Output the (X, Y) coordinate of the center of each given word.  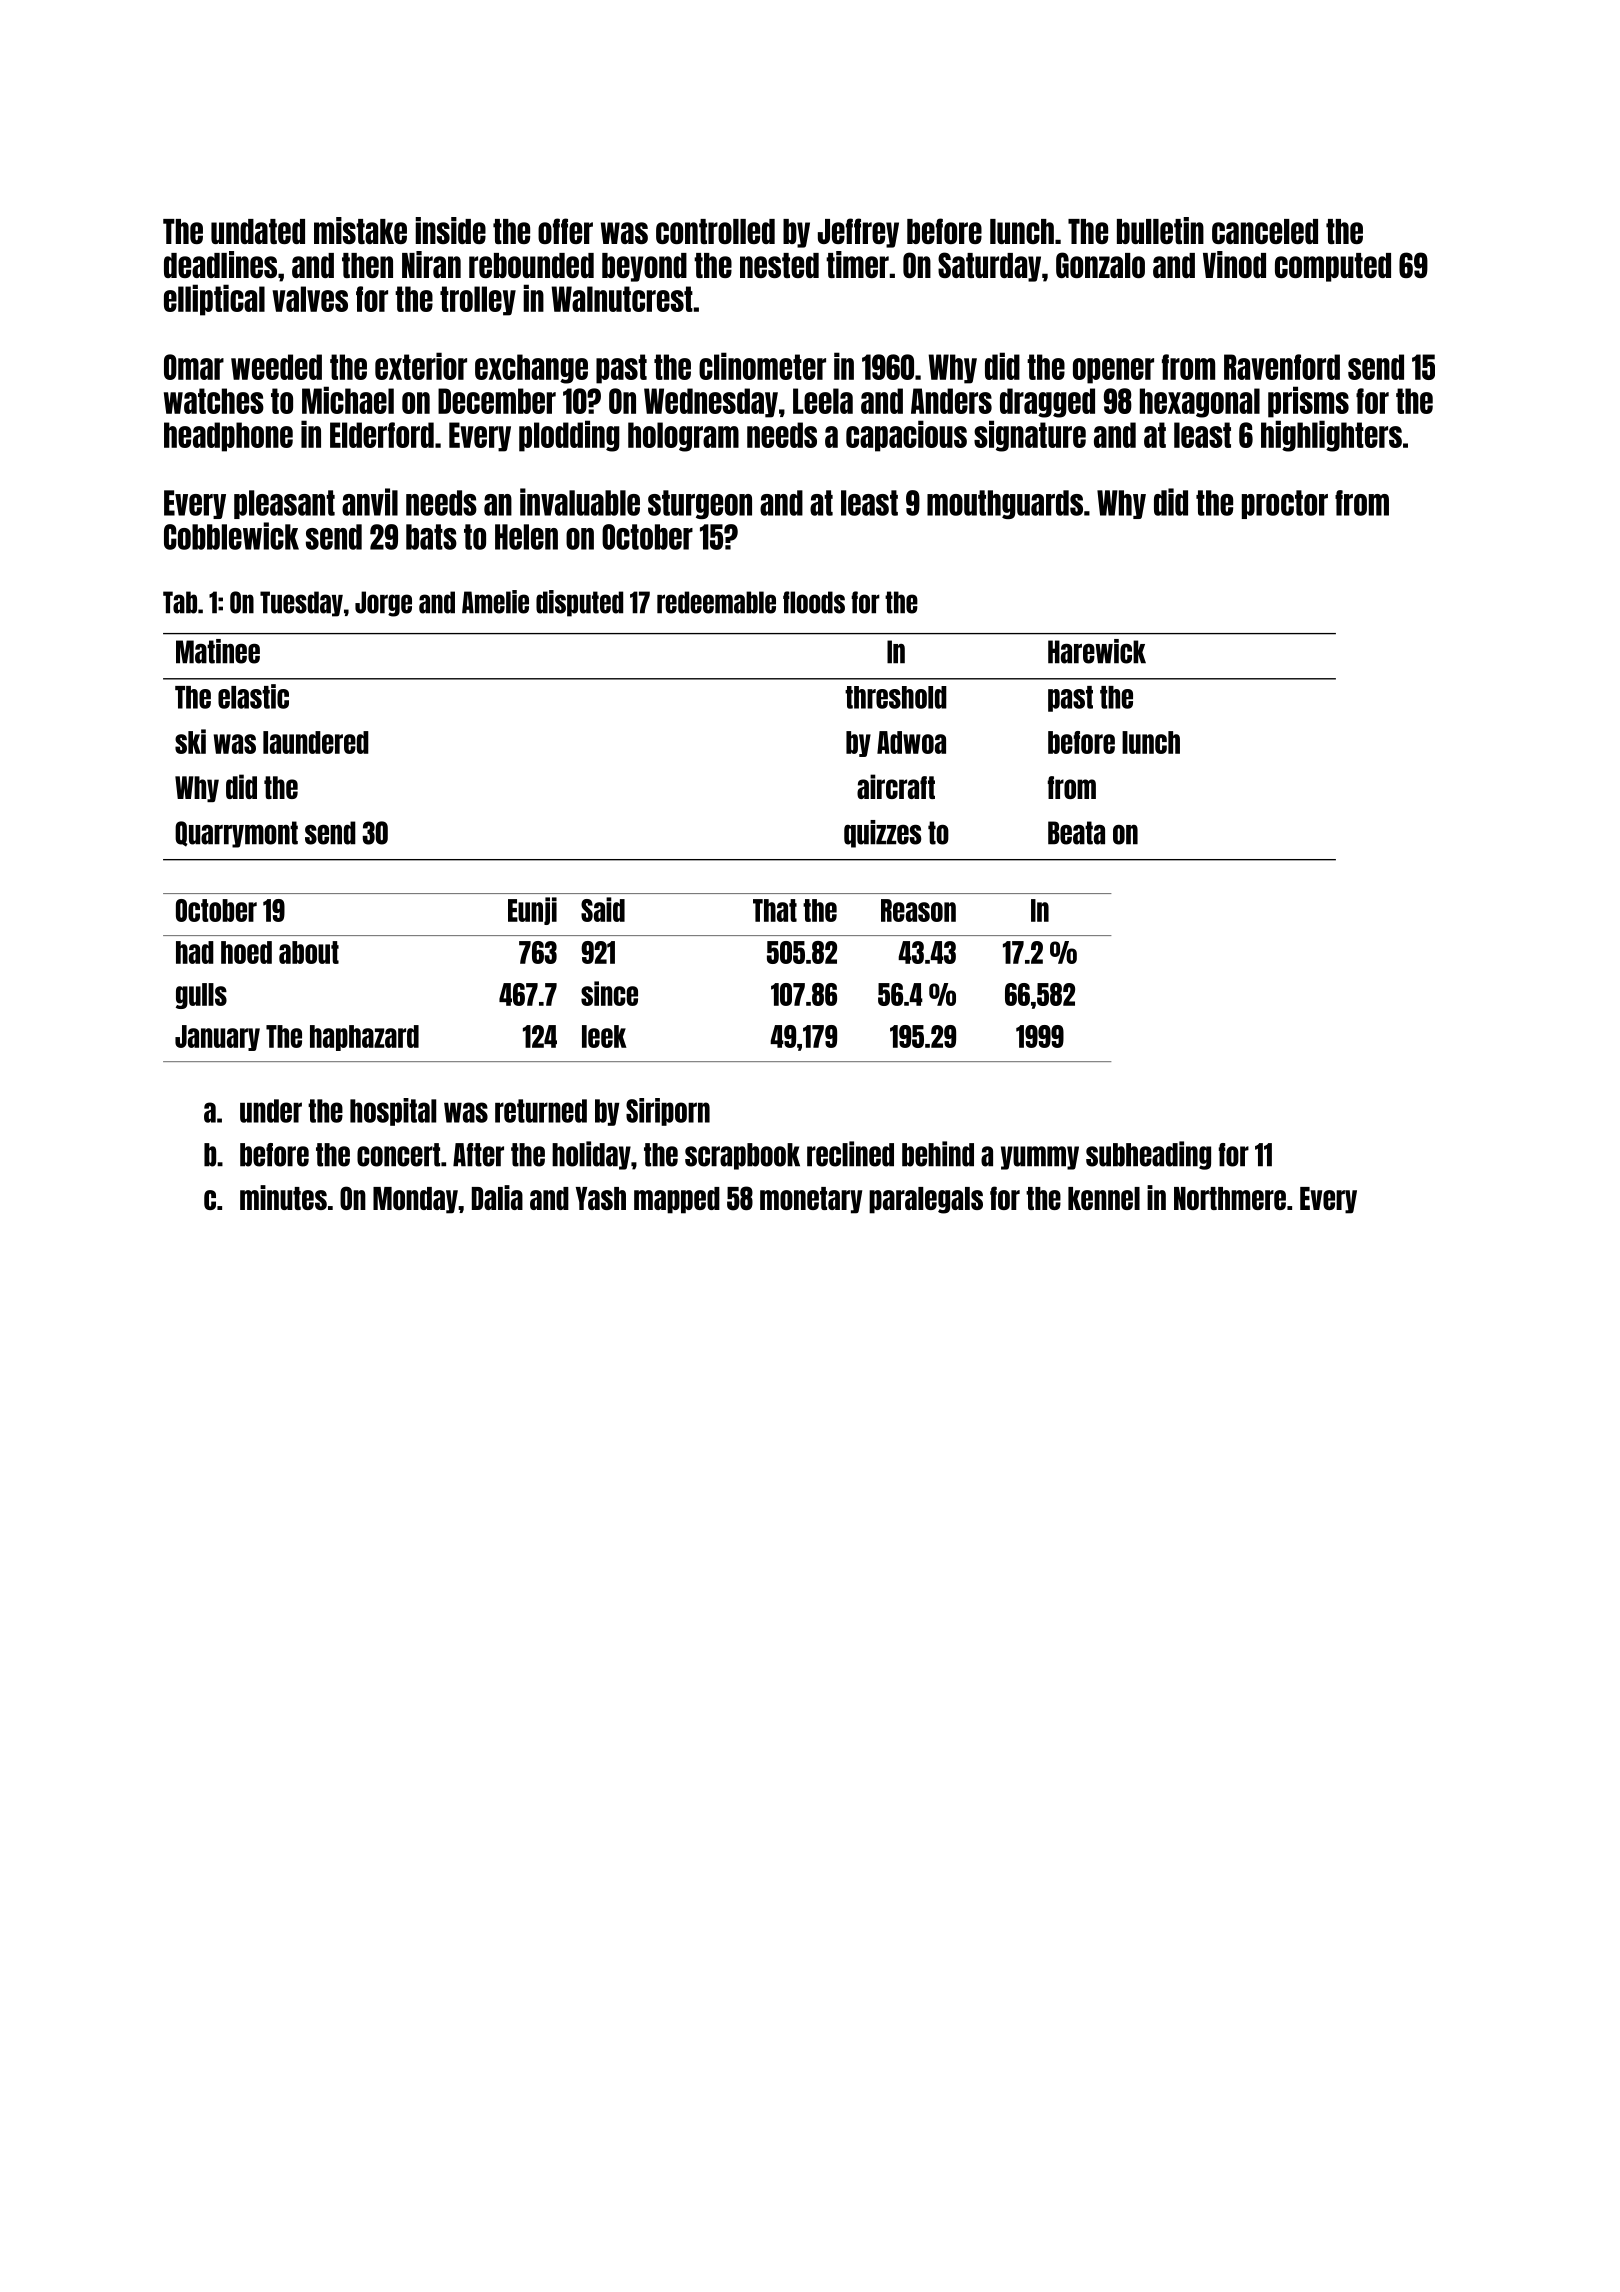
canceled (1265, 231)
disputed (579, 603)
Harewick (1097, 651)
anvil (370, 502)
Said (603, 909)
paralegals (926, 1200)
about (309, 952)
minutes (283, 1197)
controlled (715, 231)
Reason (918, 910)
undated (258, 231)
